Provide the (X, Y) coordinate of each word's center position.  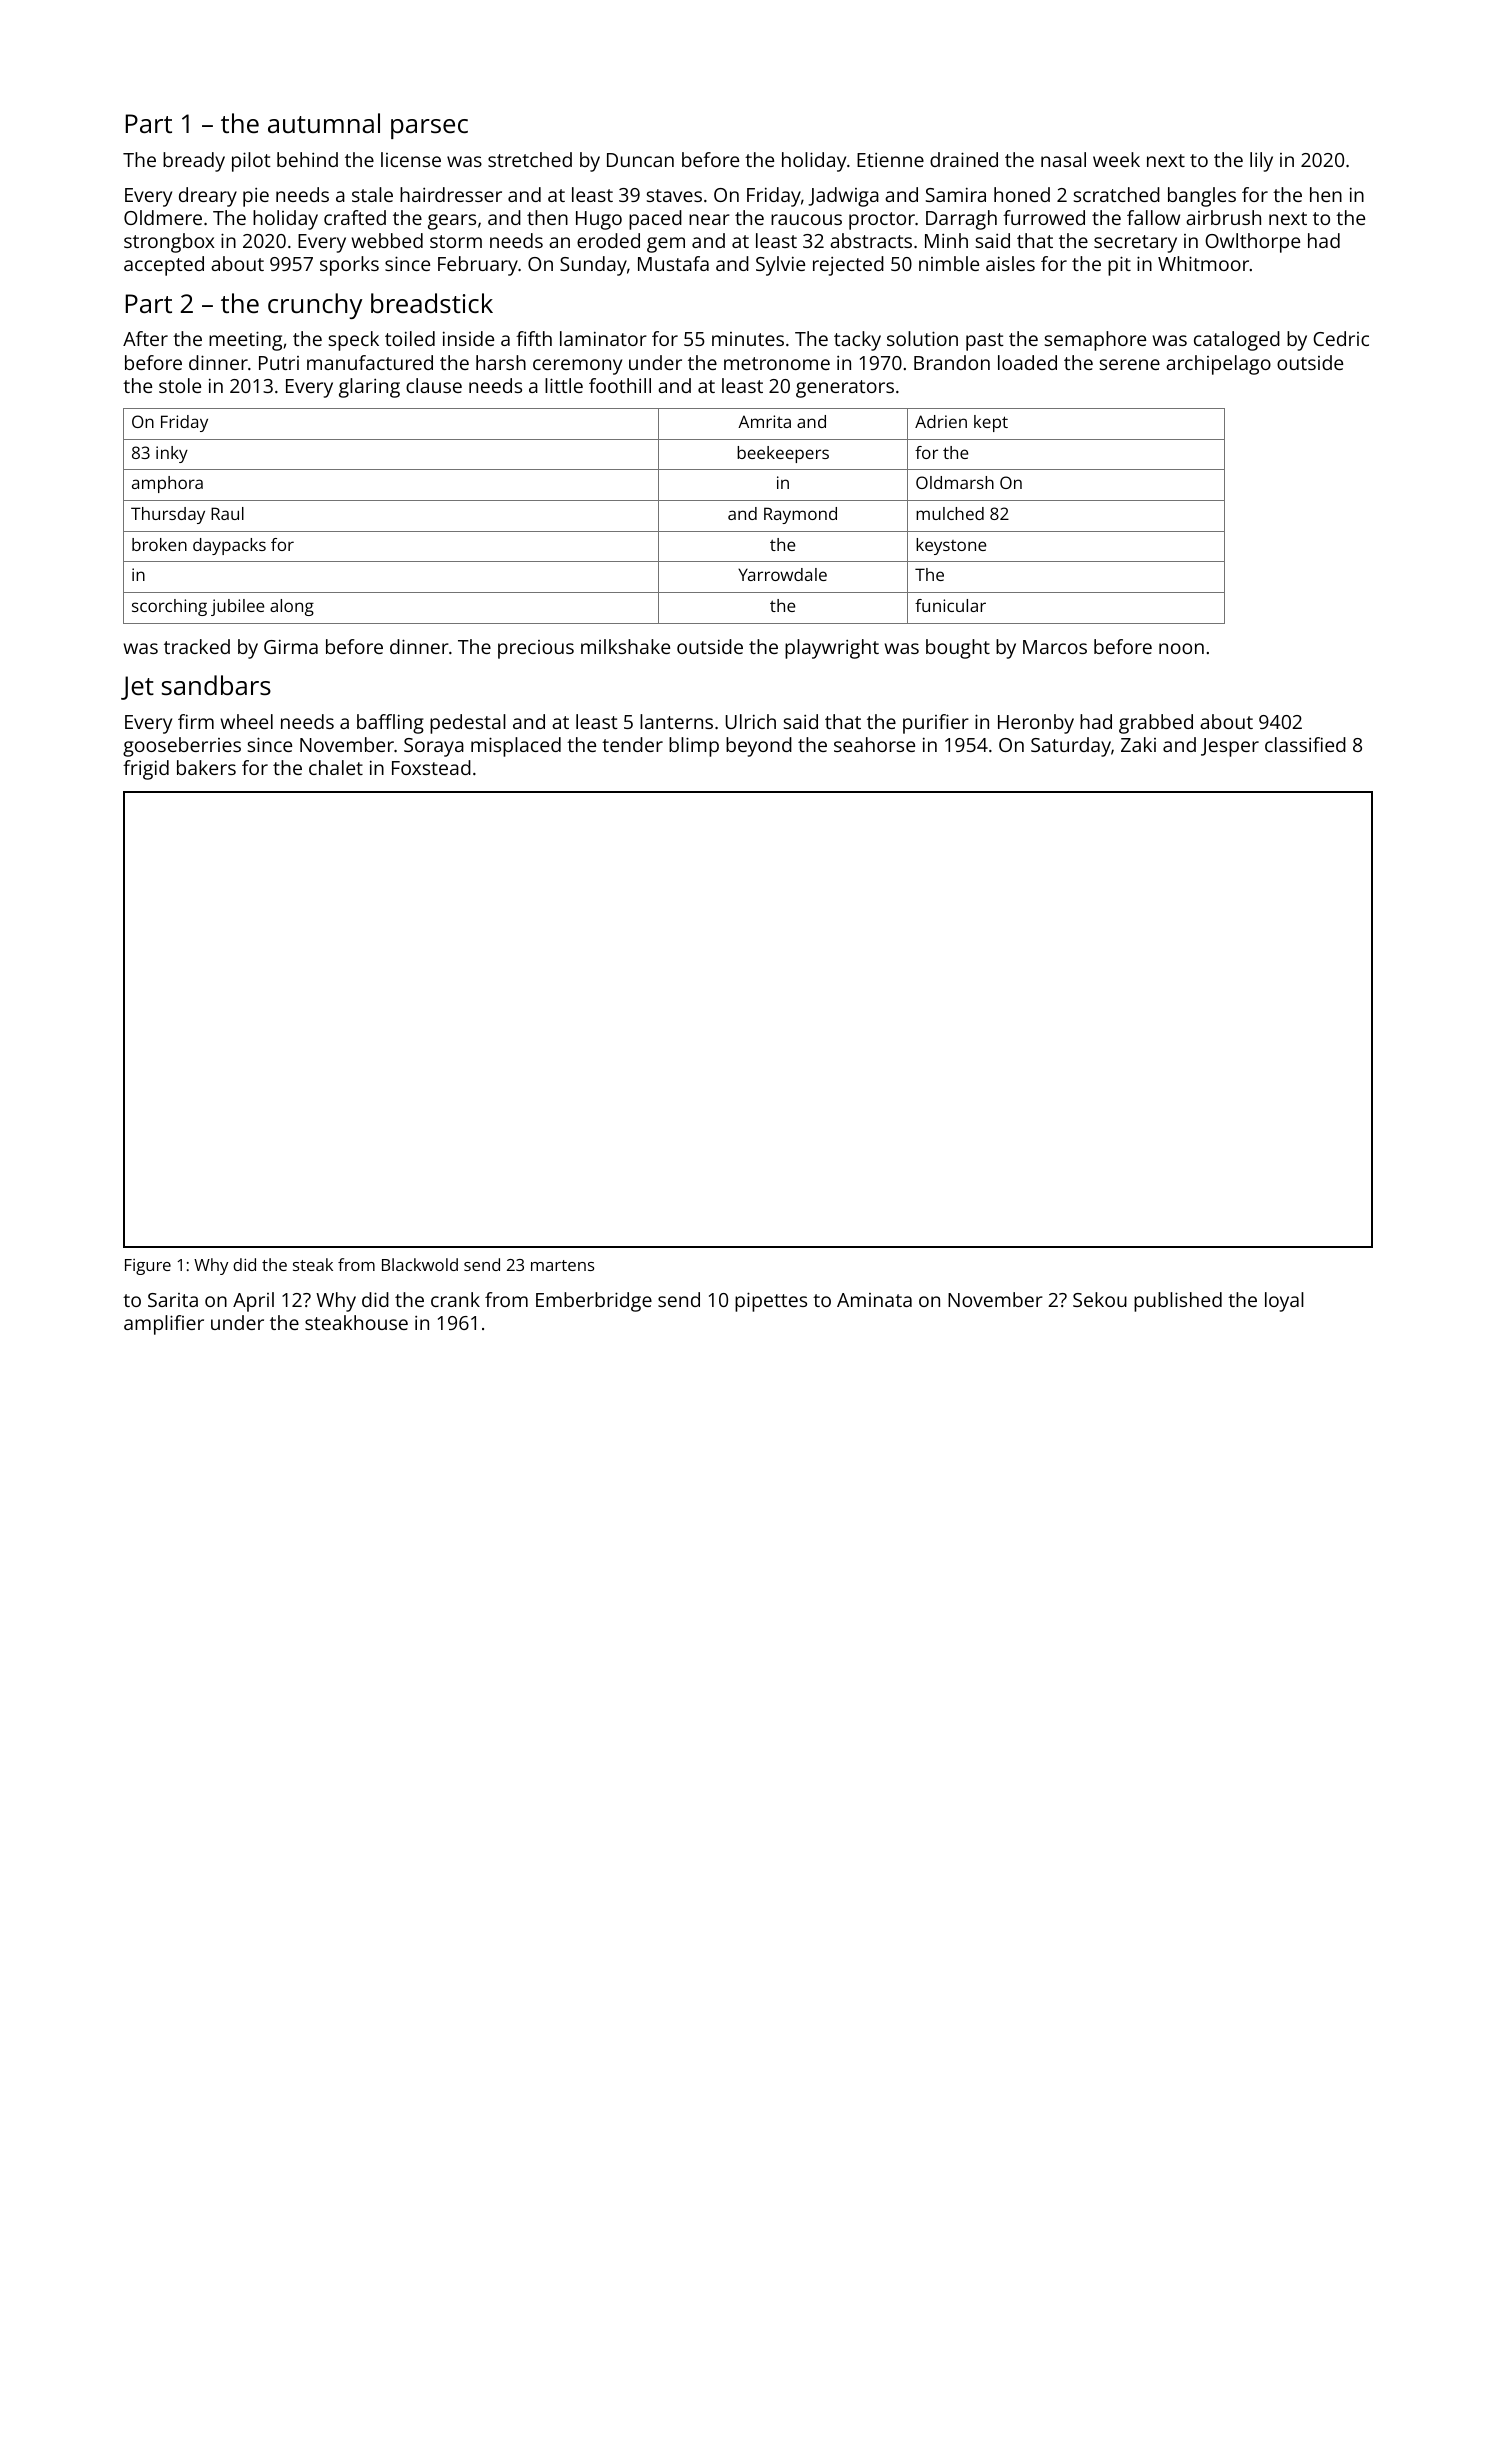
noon (1181, 648)
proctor (882, 221)
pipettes (771, 1302)
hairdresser (451, 194)
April (253, 1302)
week (1116, 159)
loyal (1284, 1302)
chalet (336, 767)
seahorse (874, 744)
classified (1305, 744)
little (564, 385)
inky (172, 454)
